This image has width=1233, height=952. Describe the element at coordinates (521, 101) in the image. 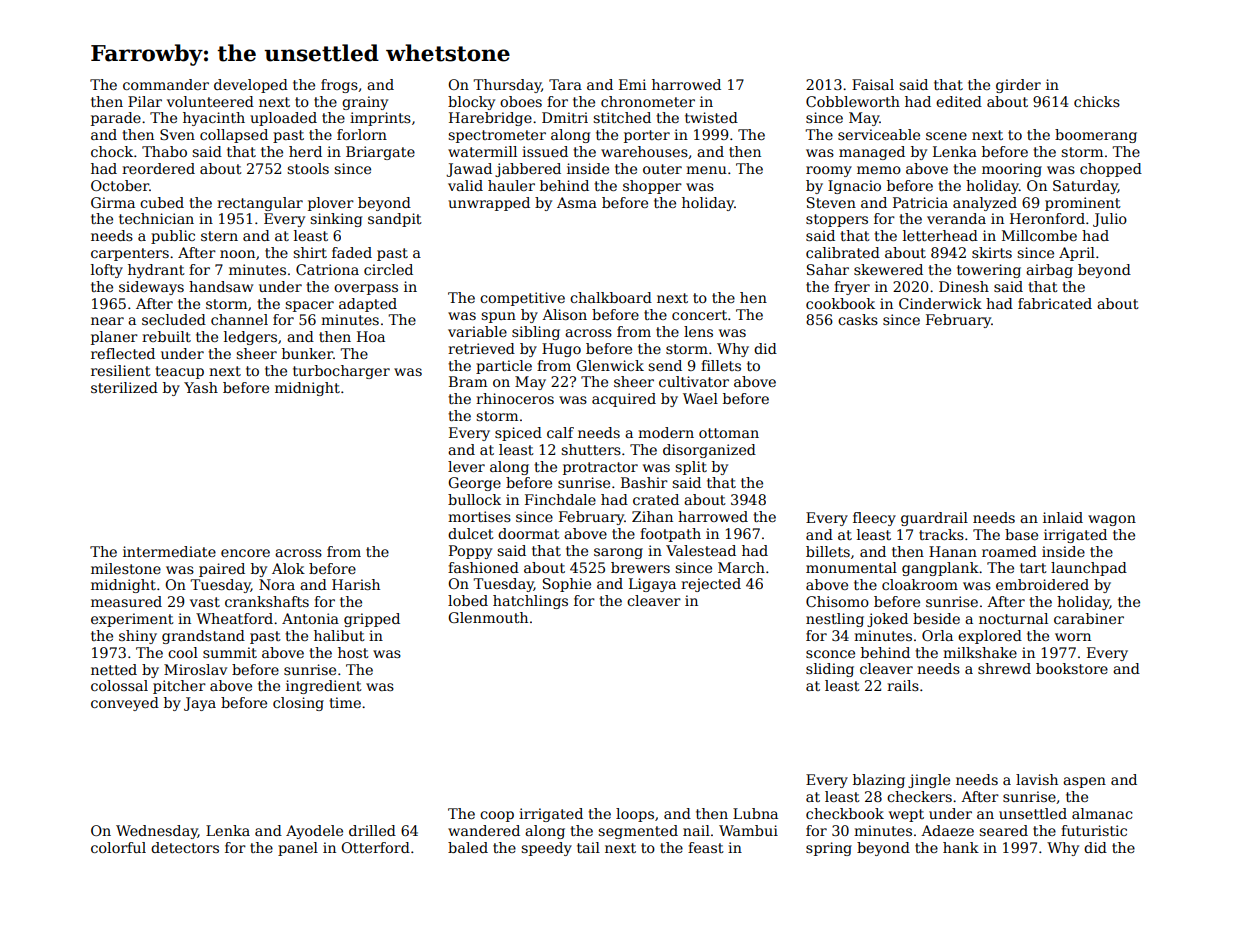

I see `oboes` at that location.
